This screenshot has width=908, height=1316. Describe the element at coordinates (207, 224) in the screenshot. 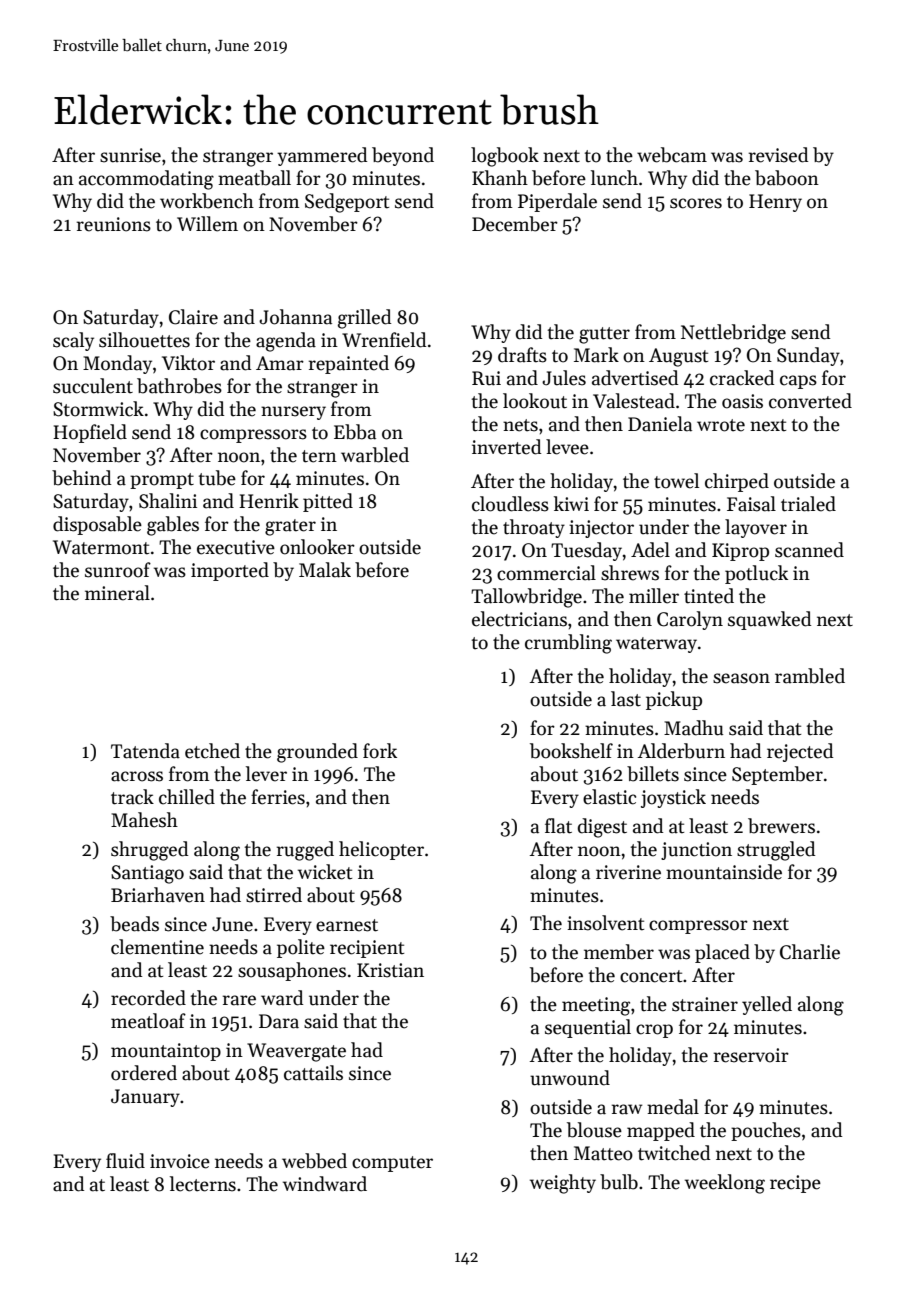

I see `Willem` at that location.
